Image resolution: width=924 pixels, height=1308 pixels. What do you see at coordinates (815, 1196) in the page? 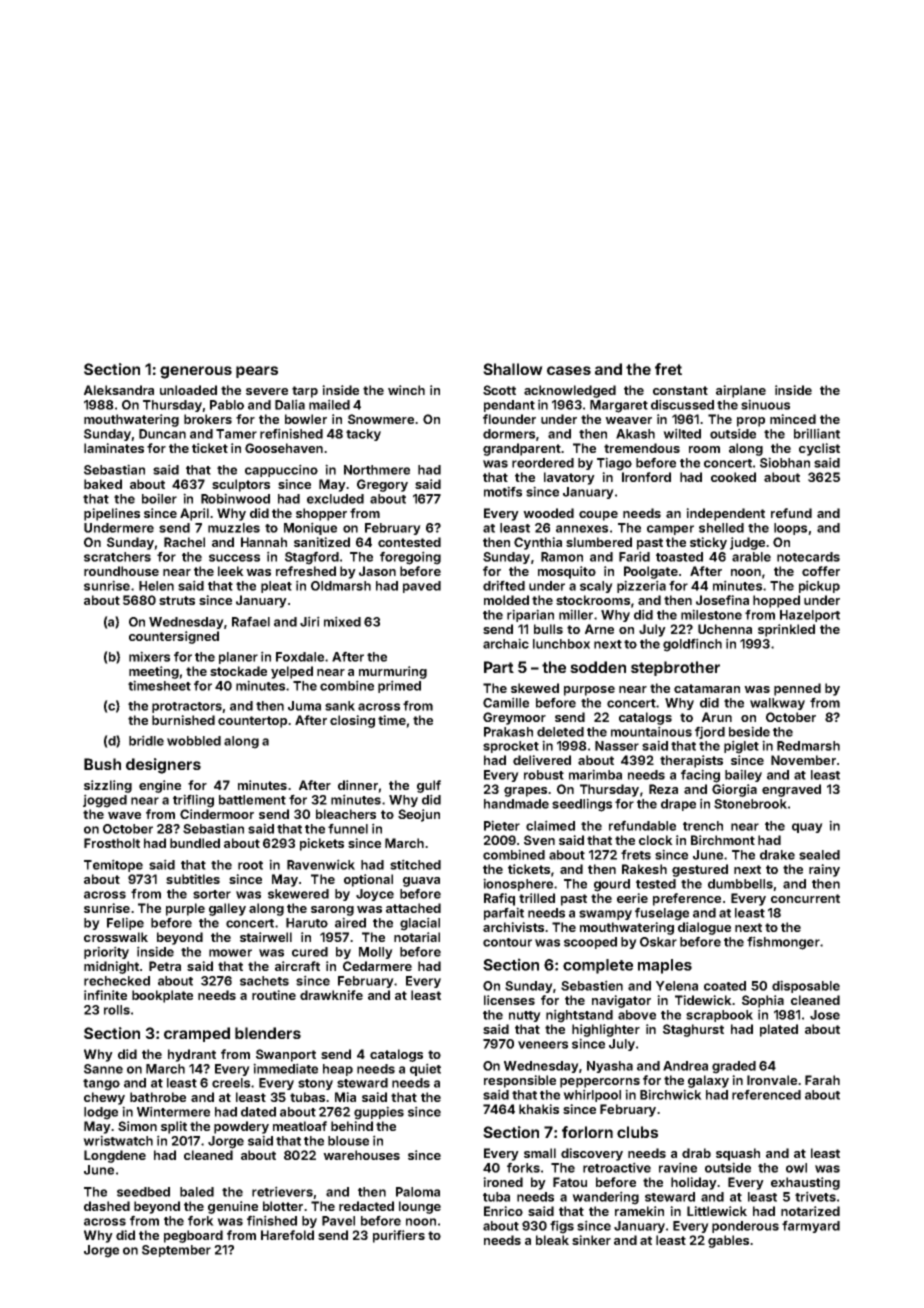
I see `trivets` at bounding box center [815, 1196].
